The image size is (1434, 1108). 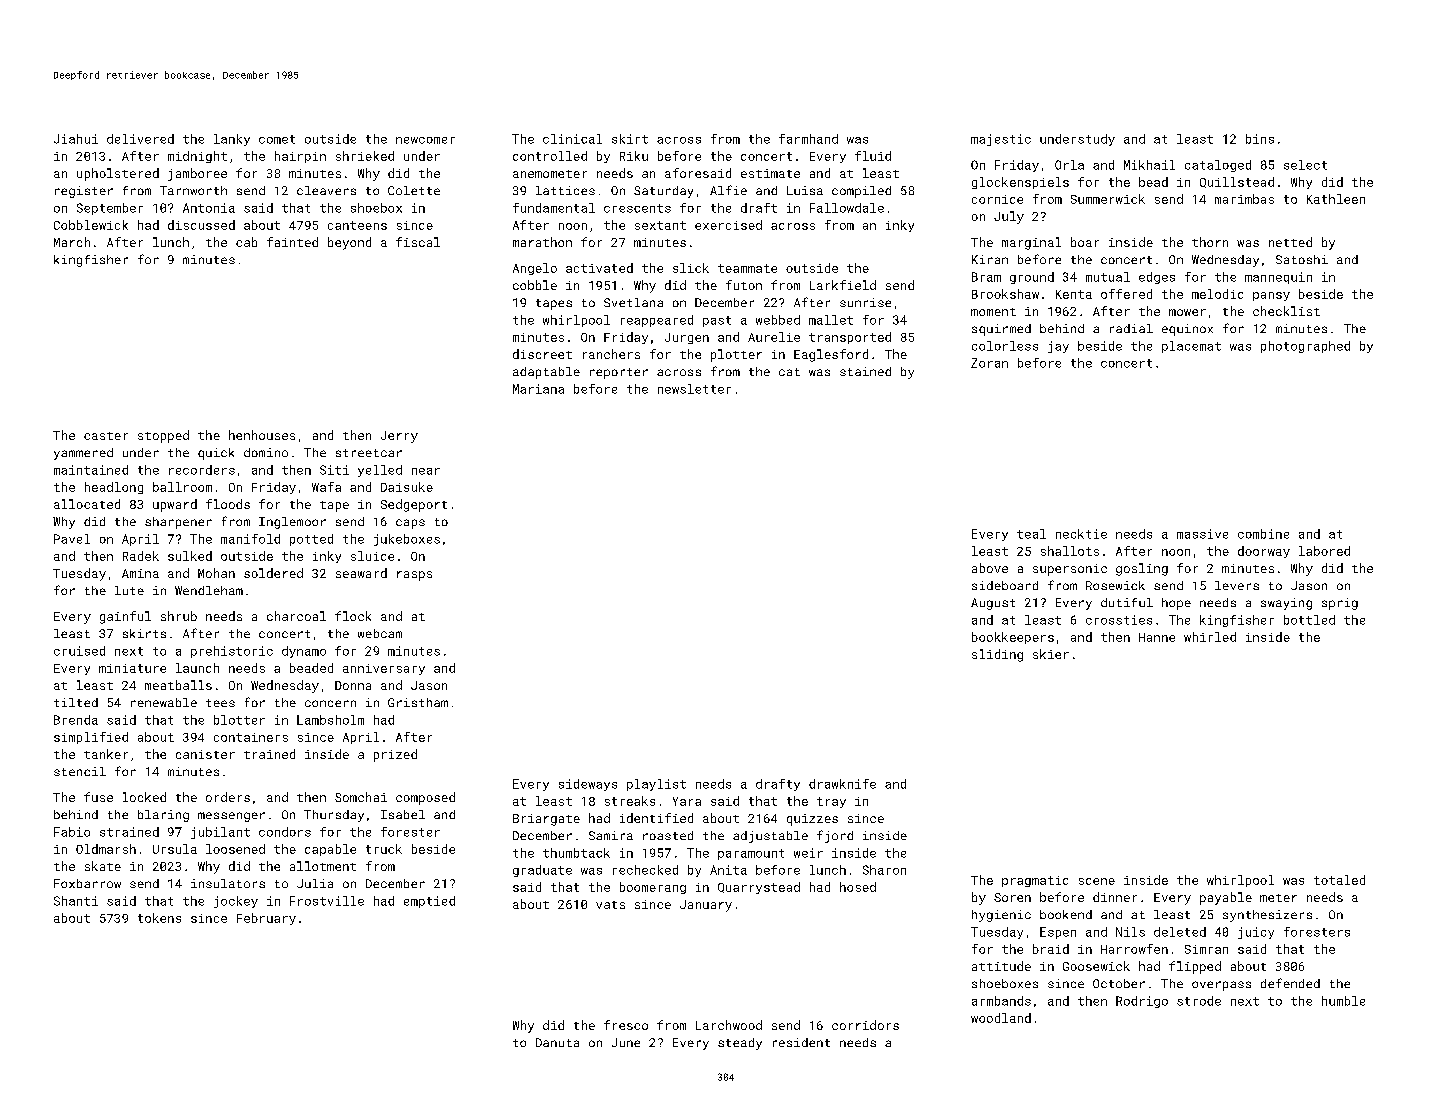 What do you see at coordinates (1260, 139) in the image?
I see `bins` at bounding box center [1260, 139].
